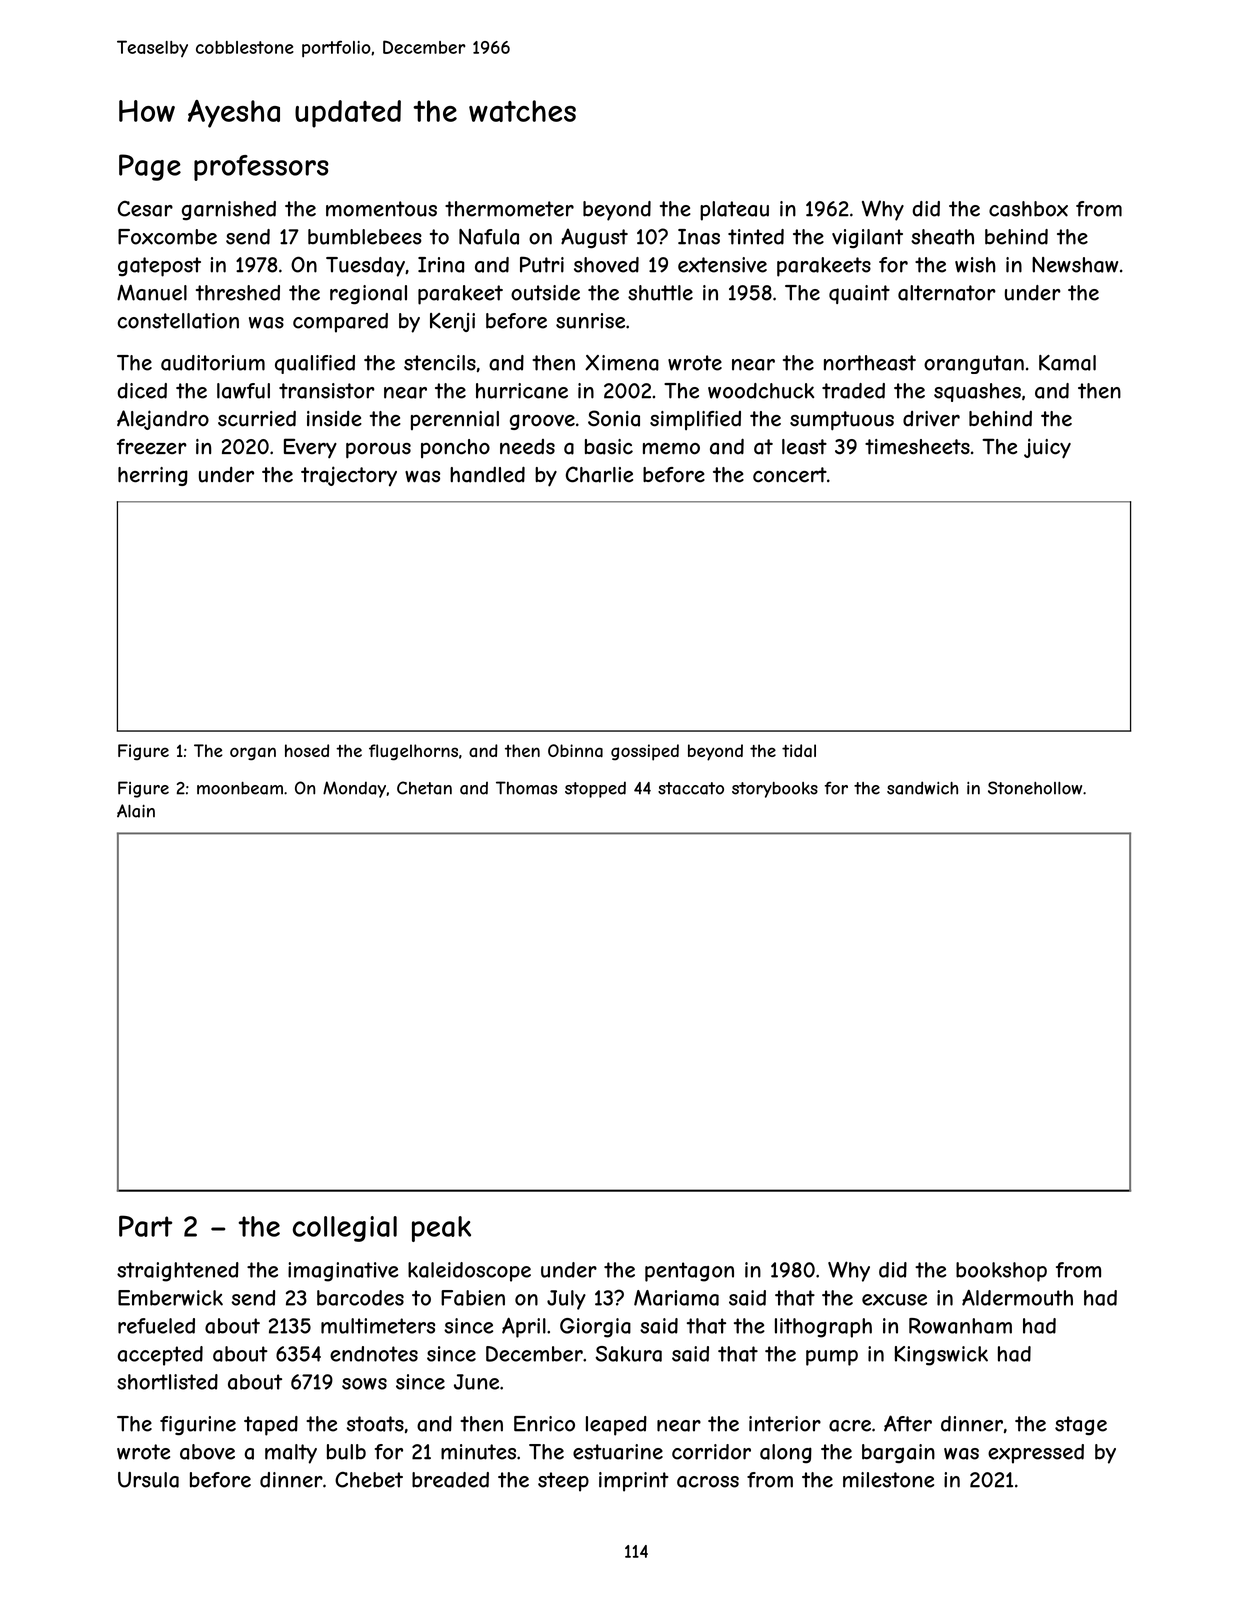 The height and width of the screenshot is (1615, 1248). I want to click on stopped, so click(595, 789).
